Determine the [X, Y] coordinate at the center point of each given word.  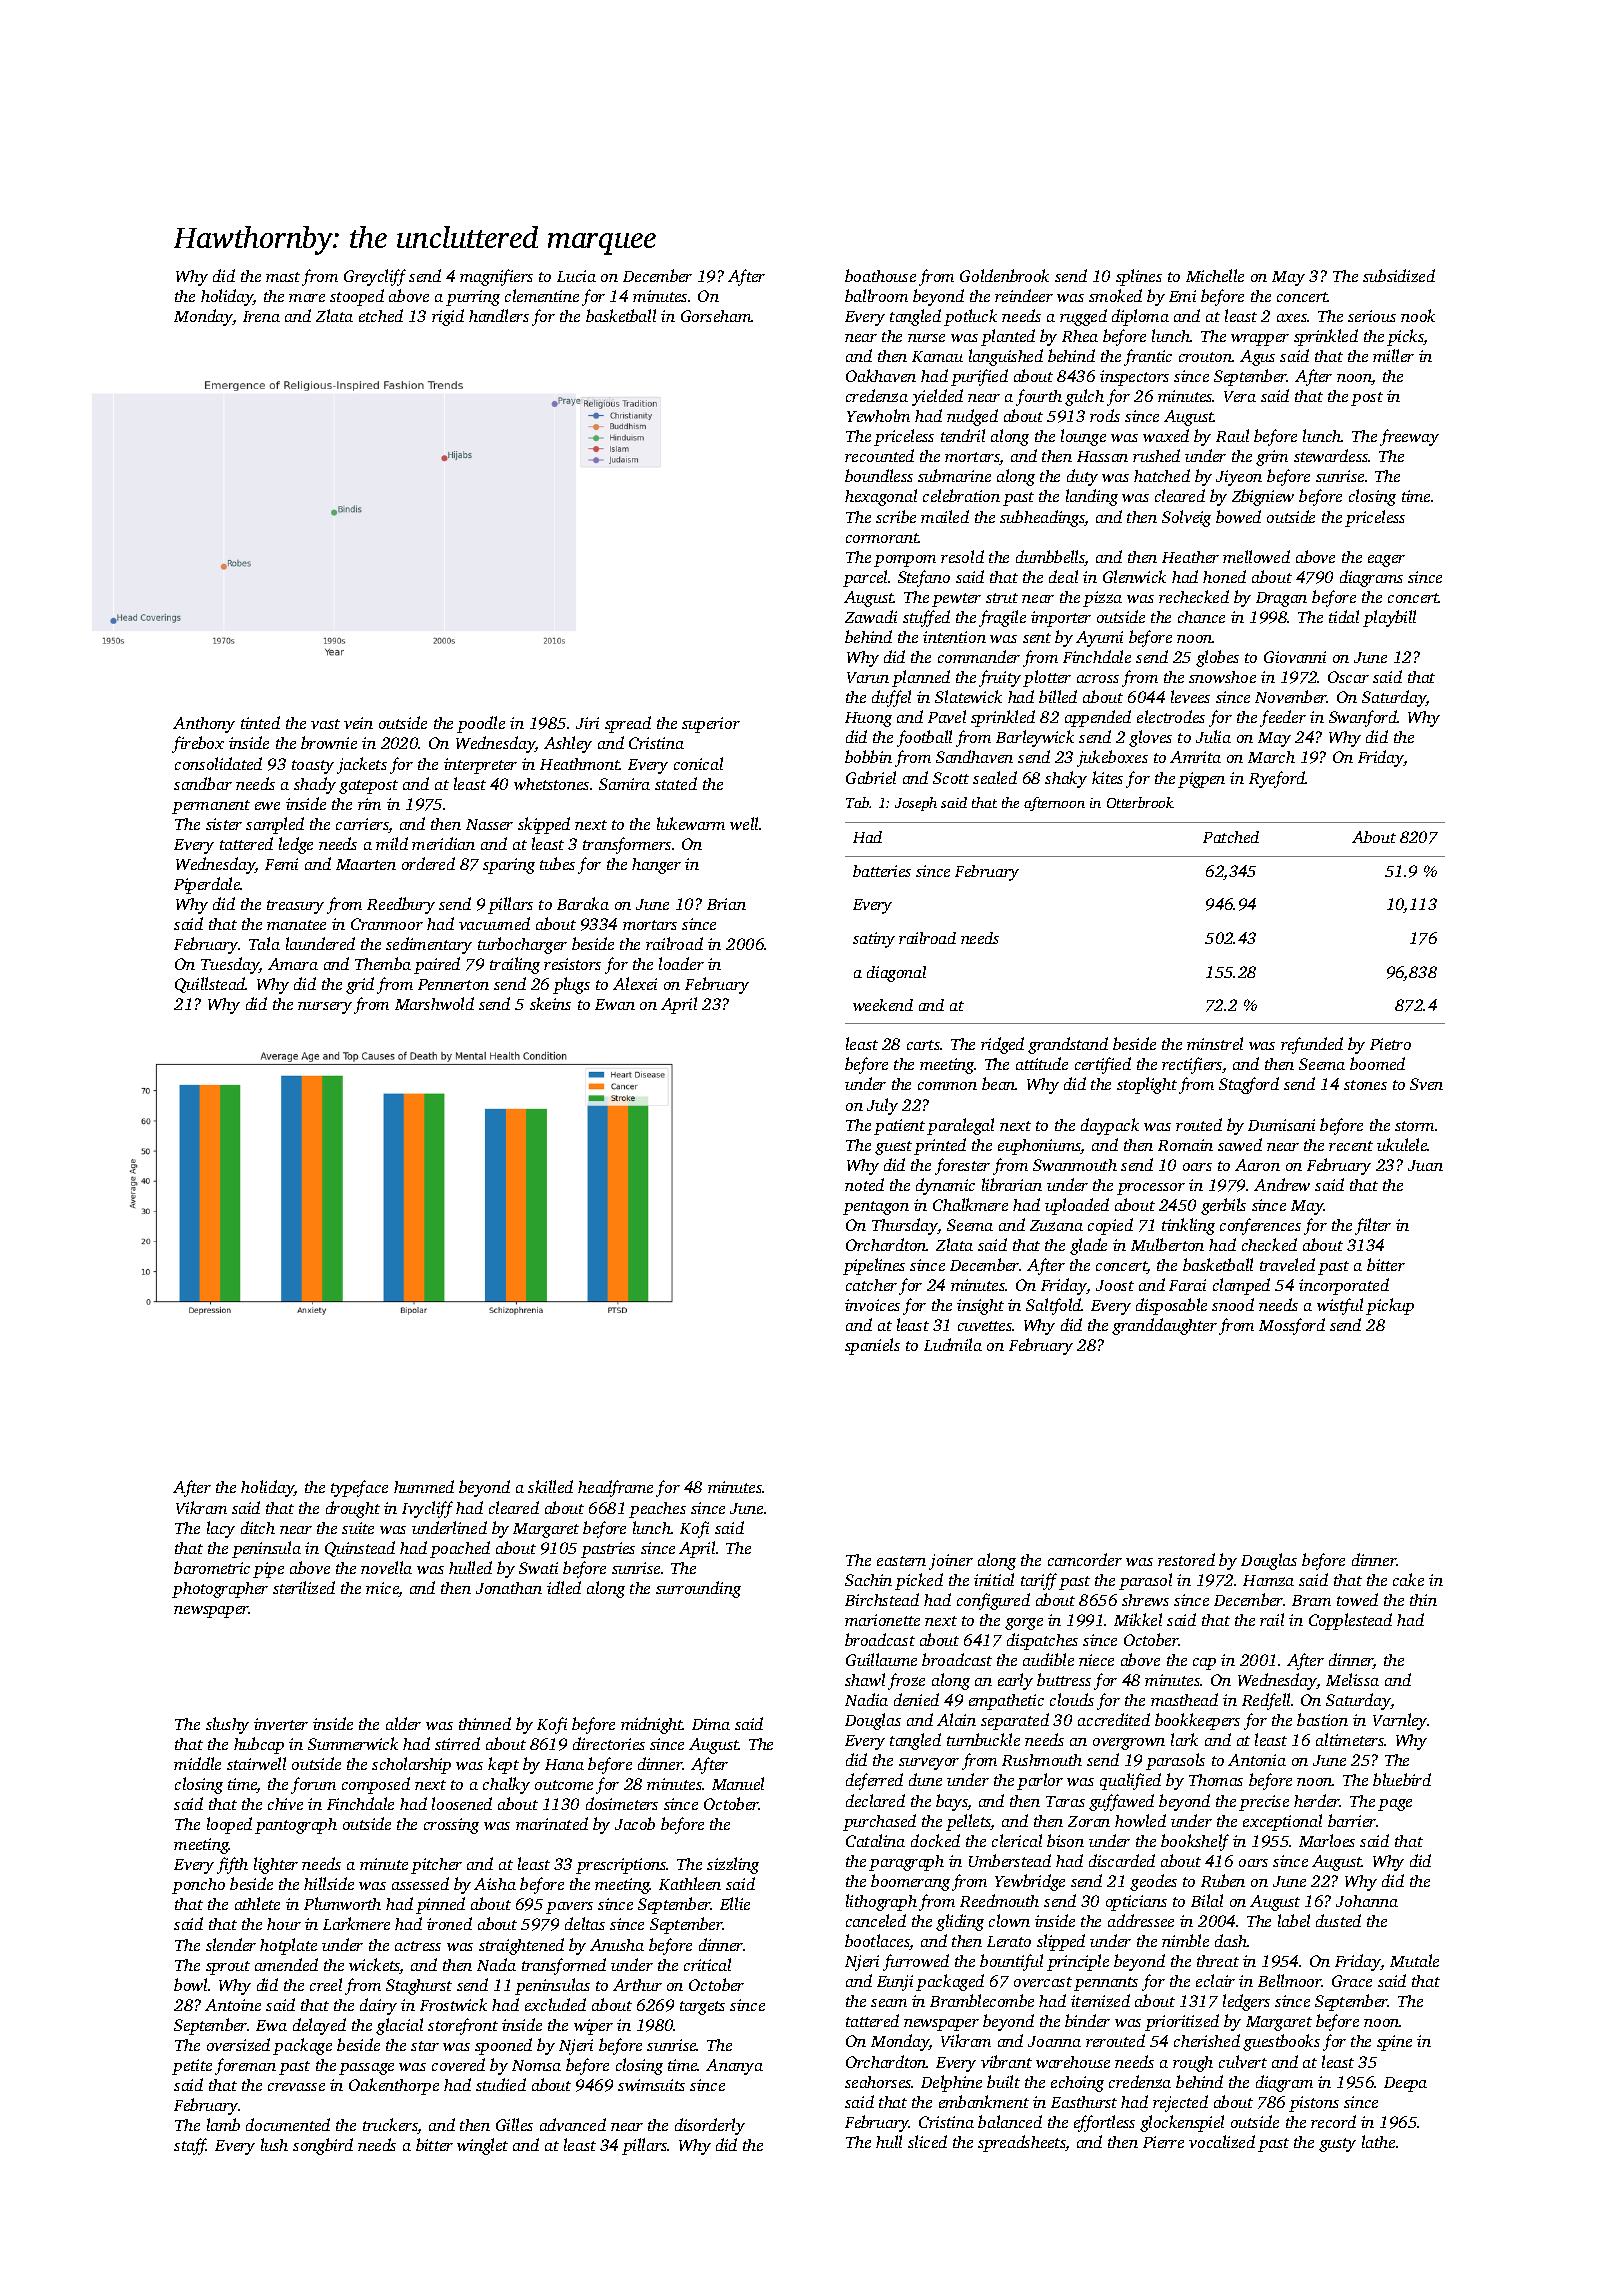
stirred [457, 1743]
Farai [1187, 1285]
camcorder [1085, 1559]
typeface [359, 1488]
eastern [901, 1561]
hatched [1162, 475]
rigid [448, 317]
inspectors [1134, 378]
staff [190, 2146]
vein [358, 723]
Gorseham [716, 316]
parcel [865, 578]
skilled [550, 1486]
